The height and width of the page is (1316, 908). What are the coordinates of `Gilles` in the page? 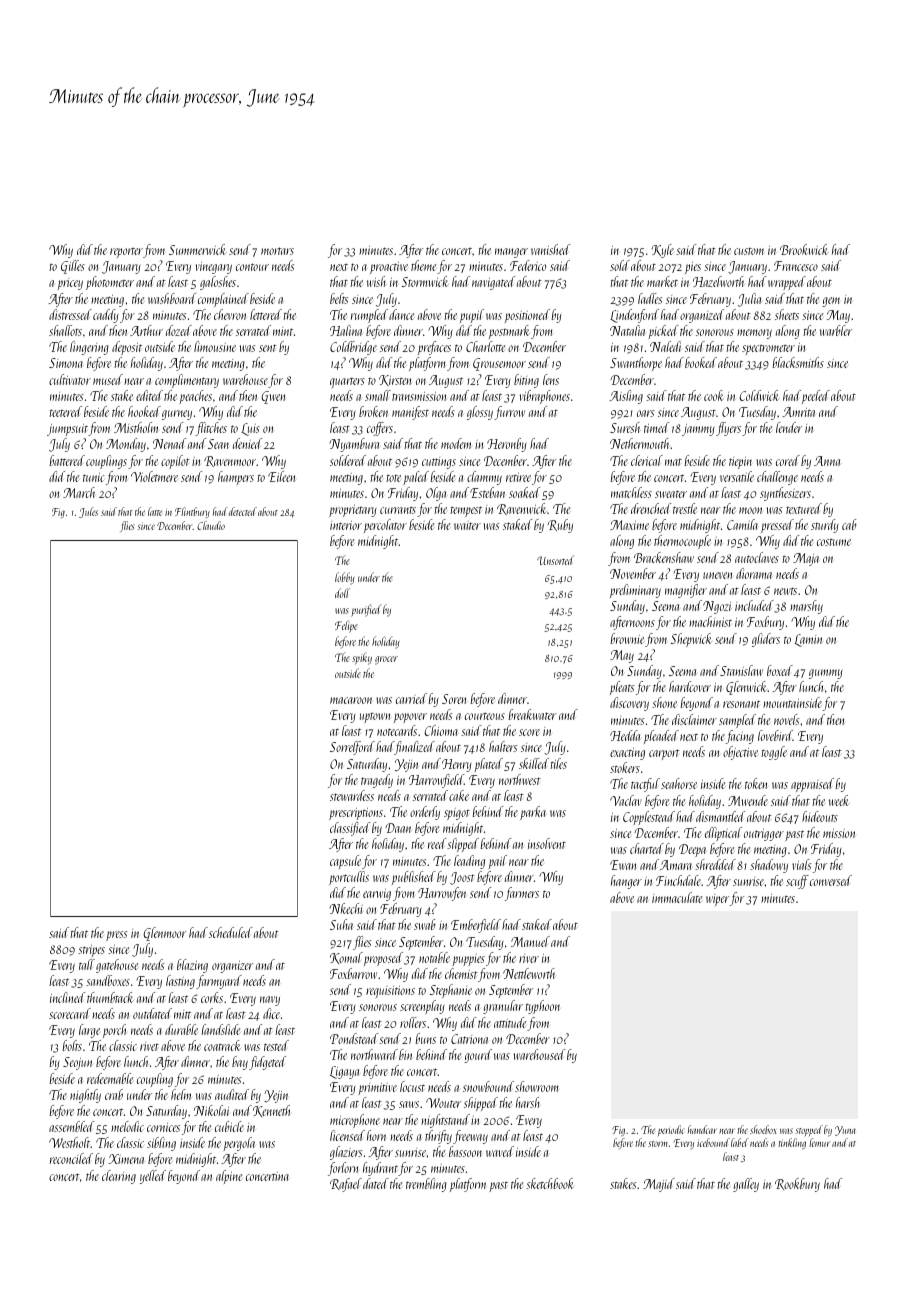 It's located at (73, 267).
